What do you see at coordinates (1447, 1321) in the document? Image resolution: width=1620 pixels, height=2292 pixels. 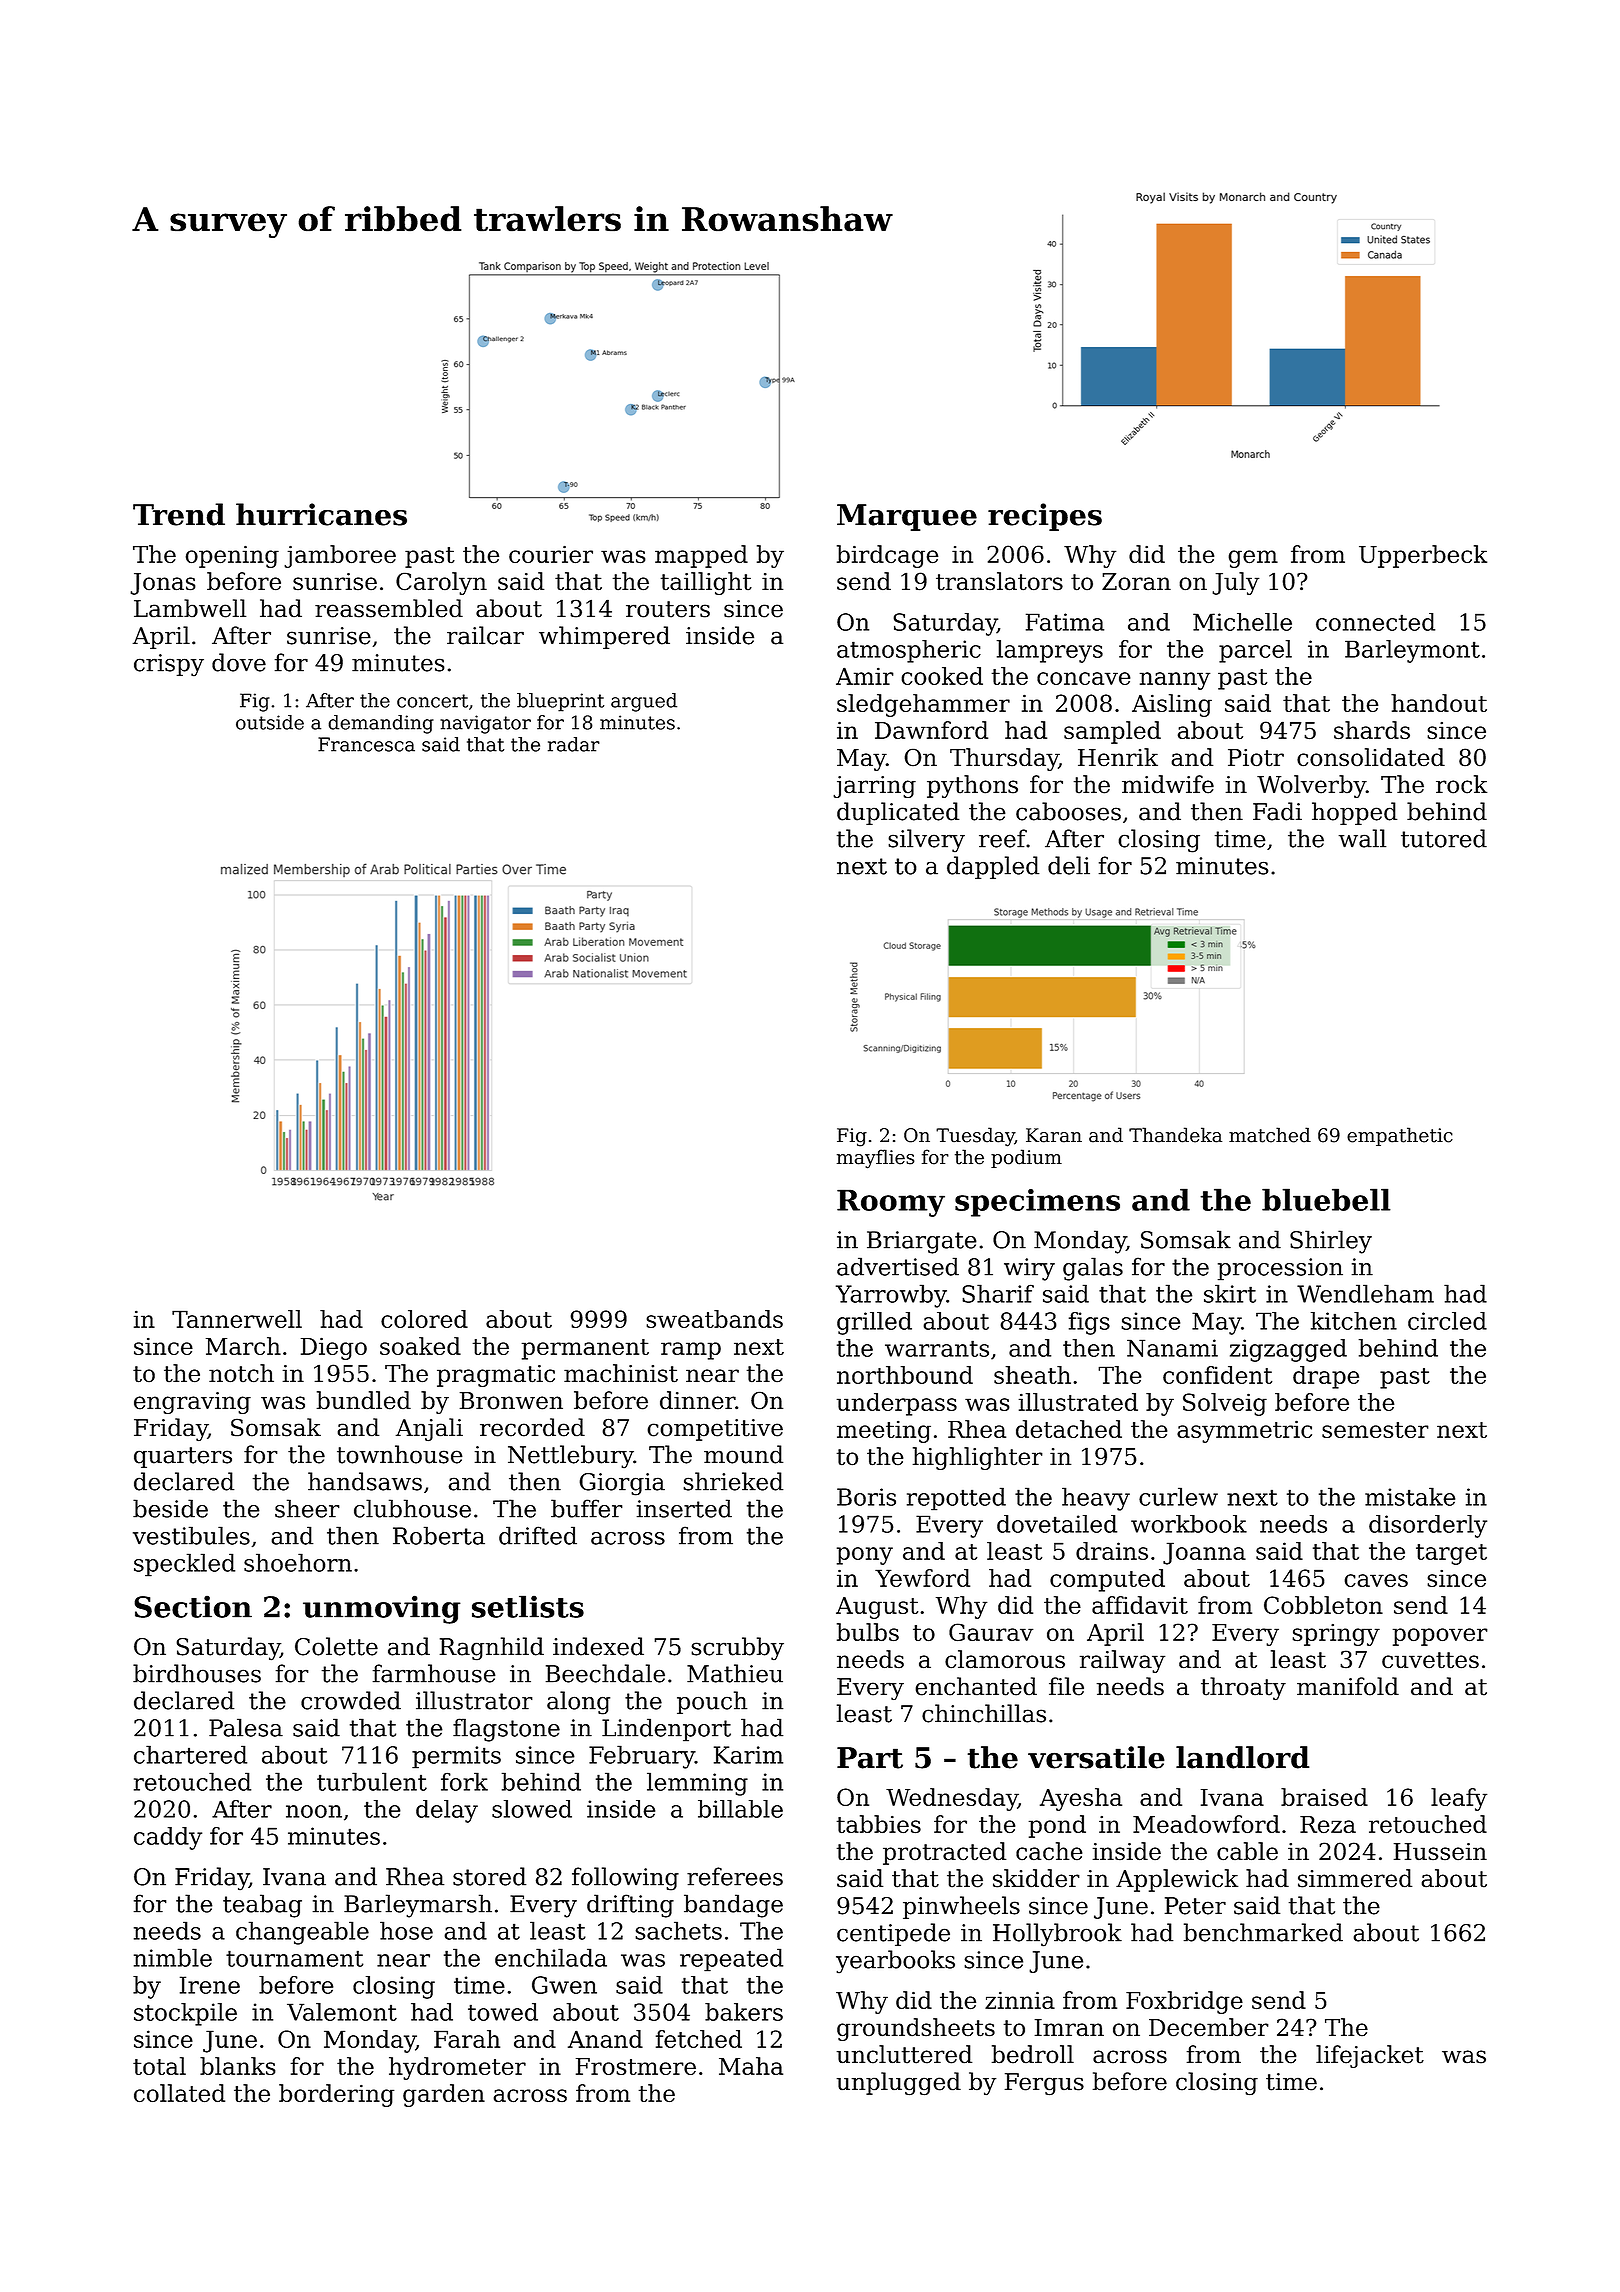 I see `circled` at bounding box center [1447, 1321].
